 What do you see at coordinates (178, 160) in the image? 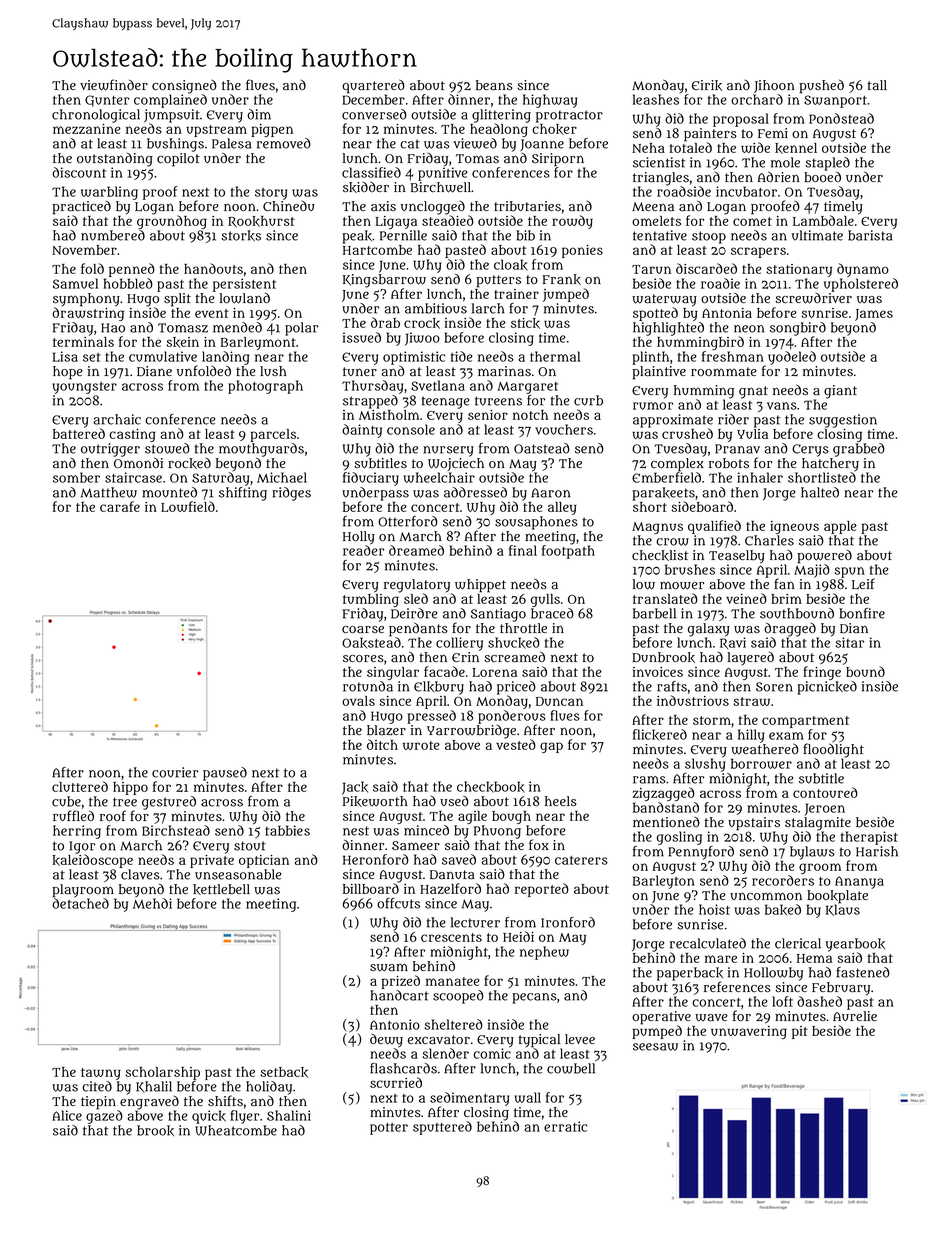
I see `copilot` at bounding box center [178, 160].
